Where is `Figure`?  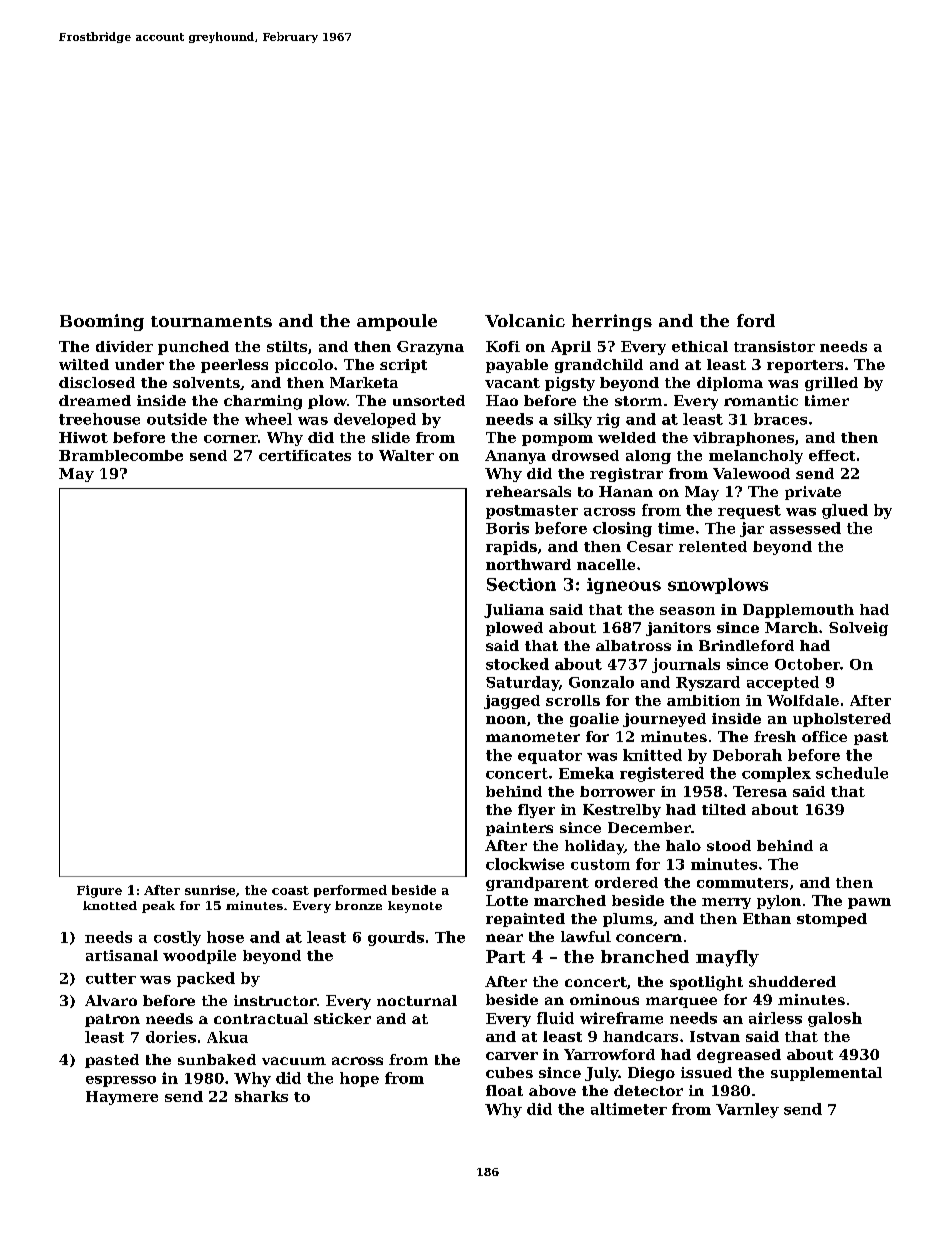
Figure is located at coordinates (99, 891).
